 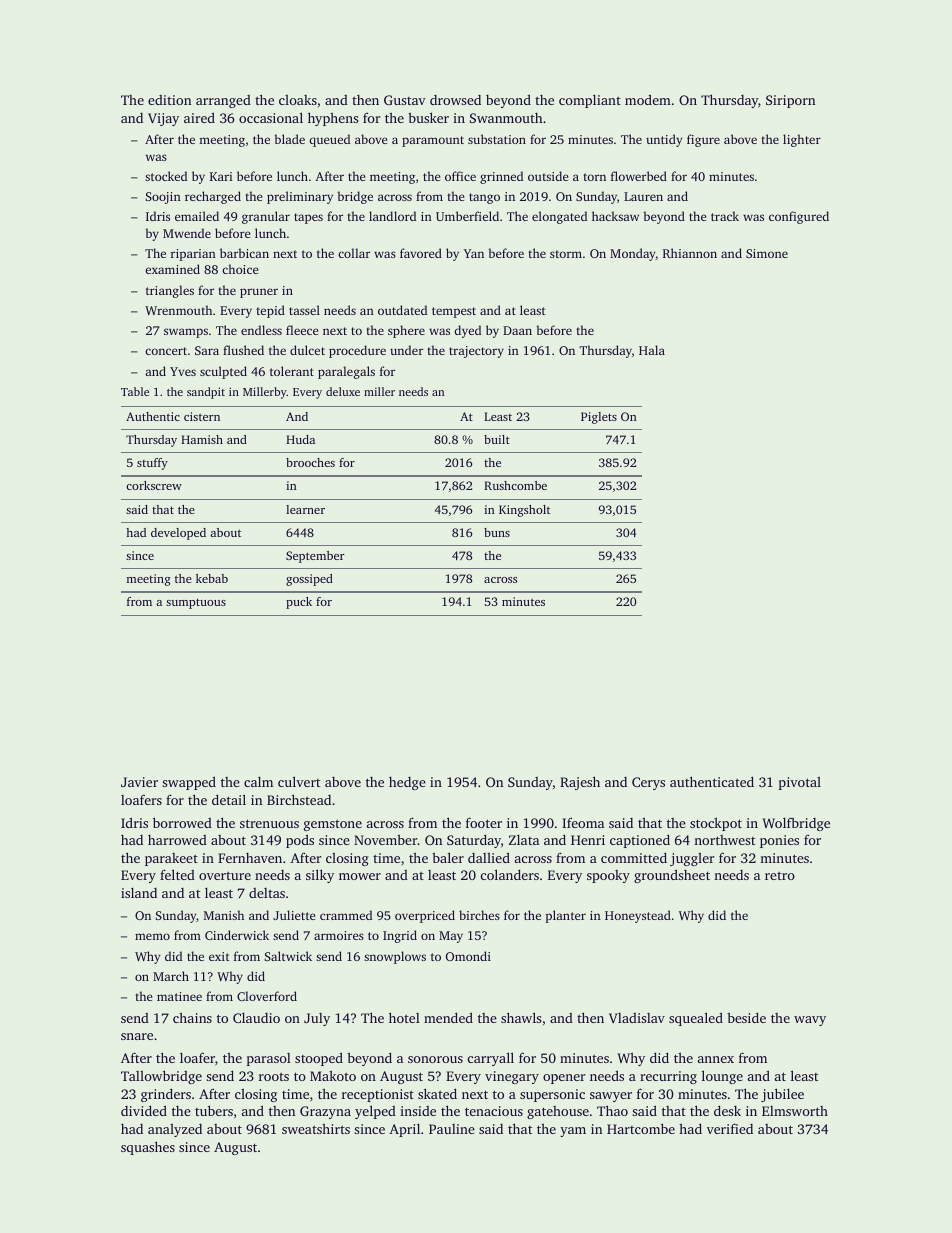 What do you see at coordinates (178, 534) in the screenshot?
I see `developed` at bounding box center [178, 534].
